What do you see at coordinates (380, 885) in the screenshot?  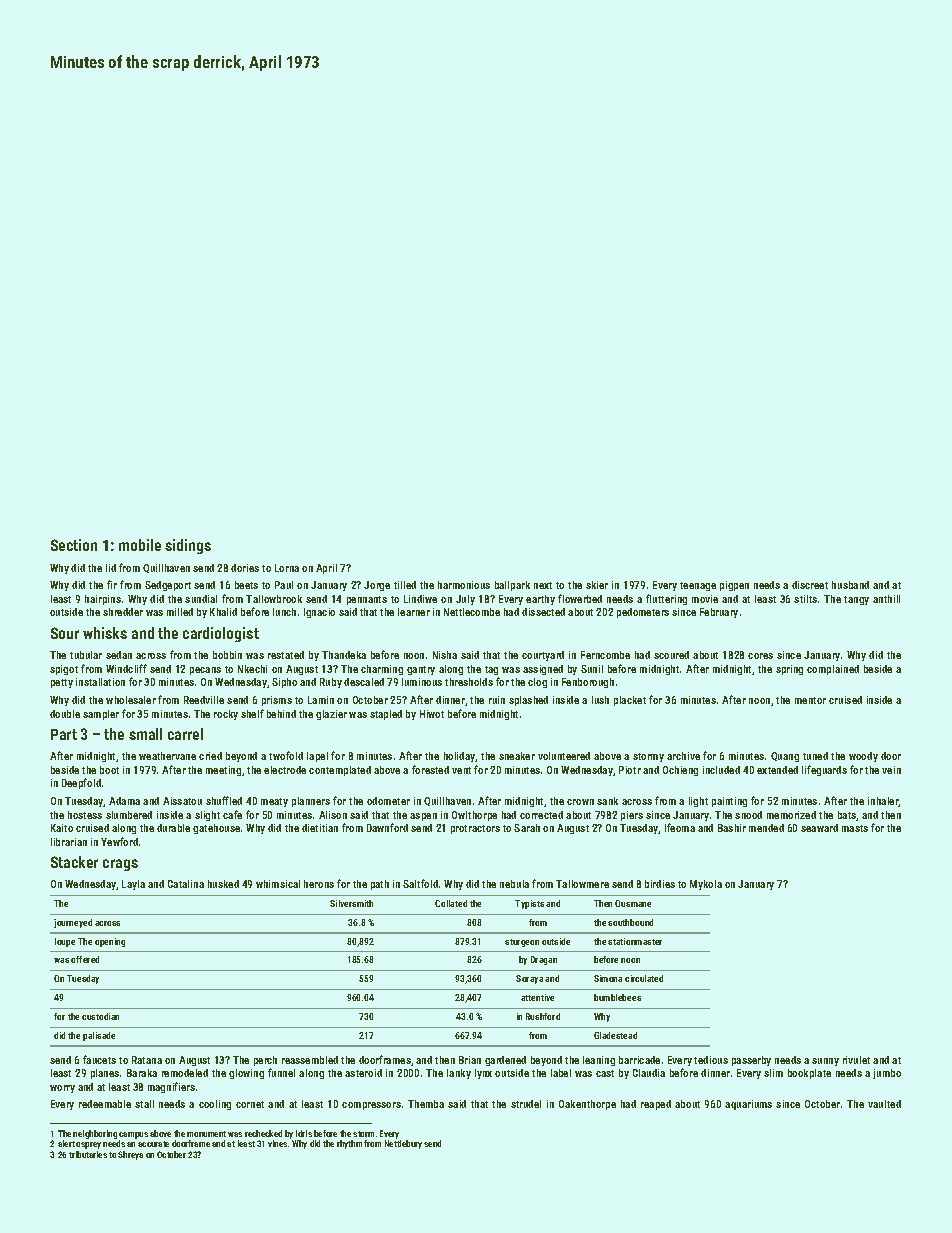 I see `path` at bounding box center [380, 885].
